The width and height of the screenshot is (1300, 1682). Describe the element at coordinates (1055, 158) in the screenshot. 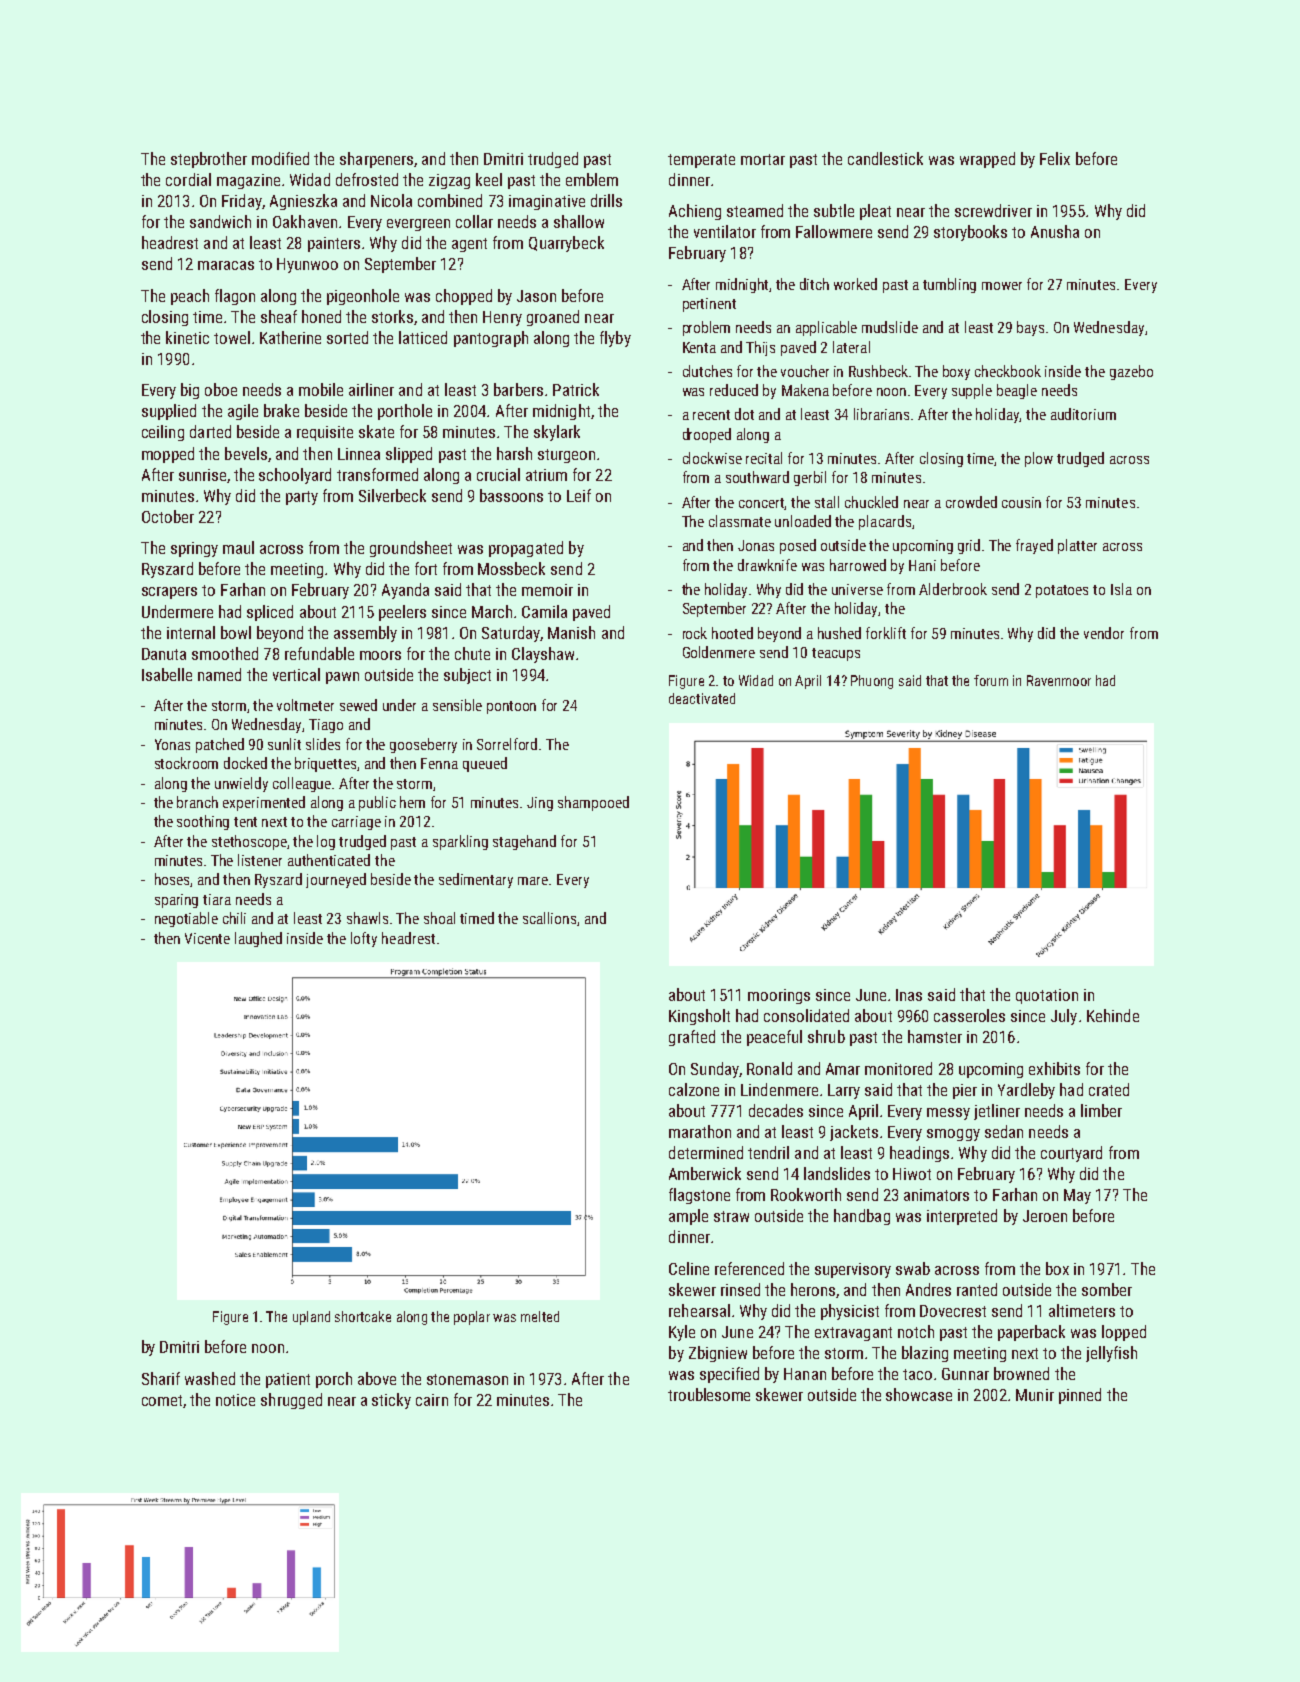

I see `Felix` at that location.
